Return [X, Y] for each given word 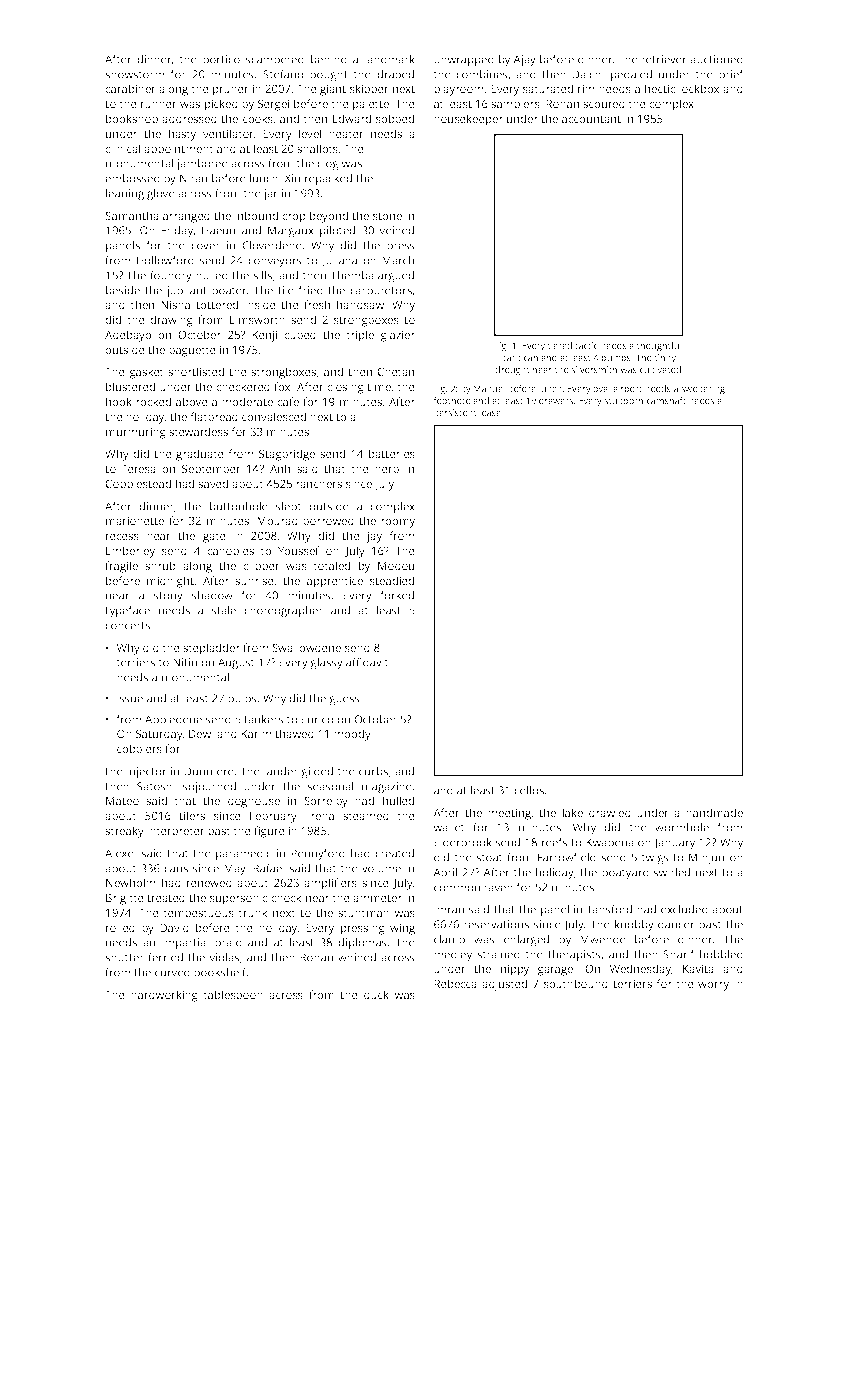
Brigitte [125, 899]
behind [329, 59]
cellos [529, 790]
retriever [664, 59]
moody [352, 735]
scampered [275, 60]
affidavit [367, 662]
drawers [556, 400]
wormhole [682, 827]
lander [281, 771]
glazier [397, 336]
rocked [153, 401]
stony [168, 597]
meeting [509, 814]
